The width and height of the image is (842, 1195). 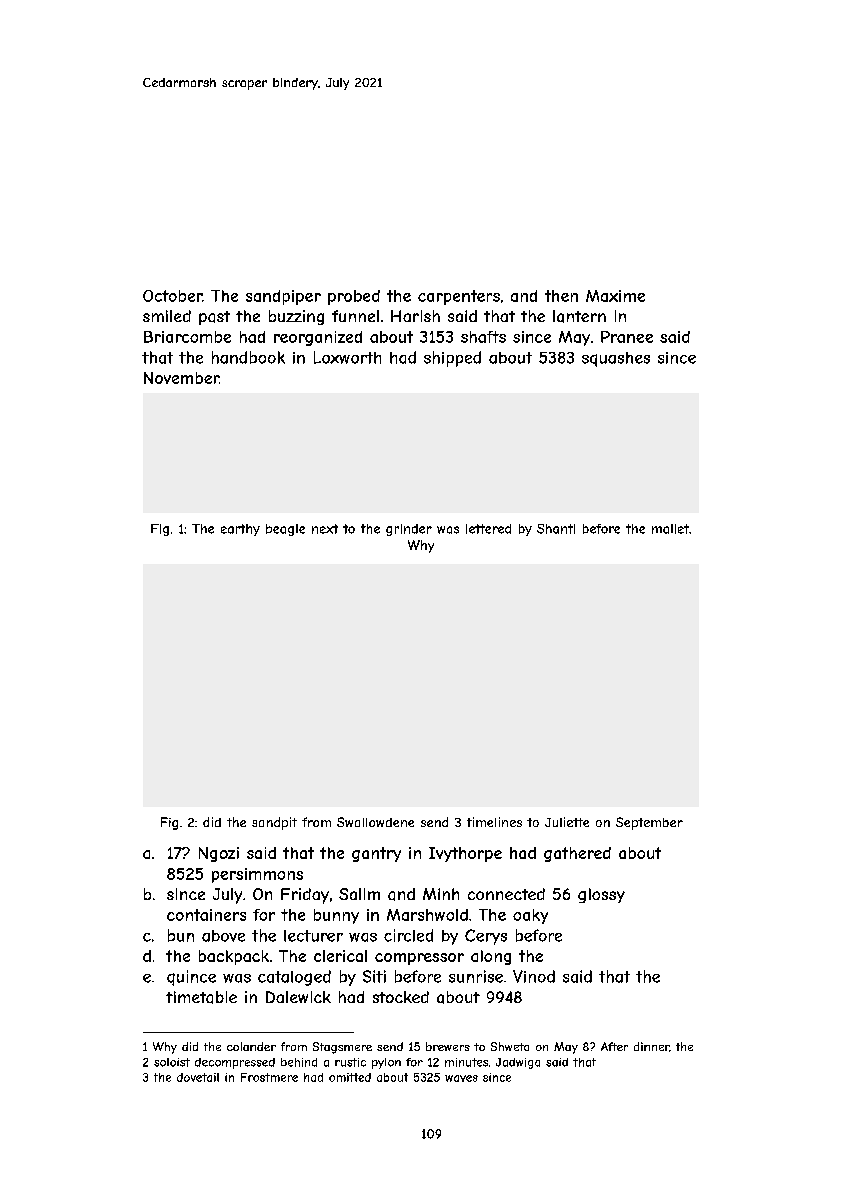 I want to click on carpenters, so click(x=459, y=297).
